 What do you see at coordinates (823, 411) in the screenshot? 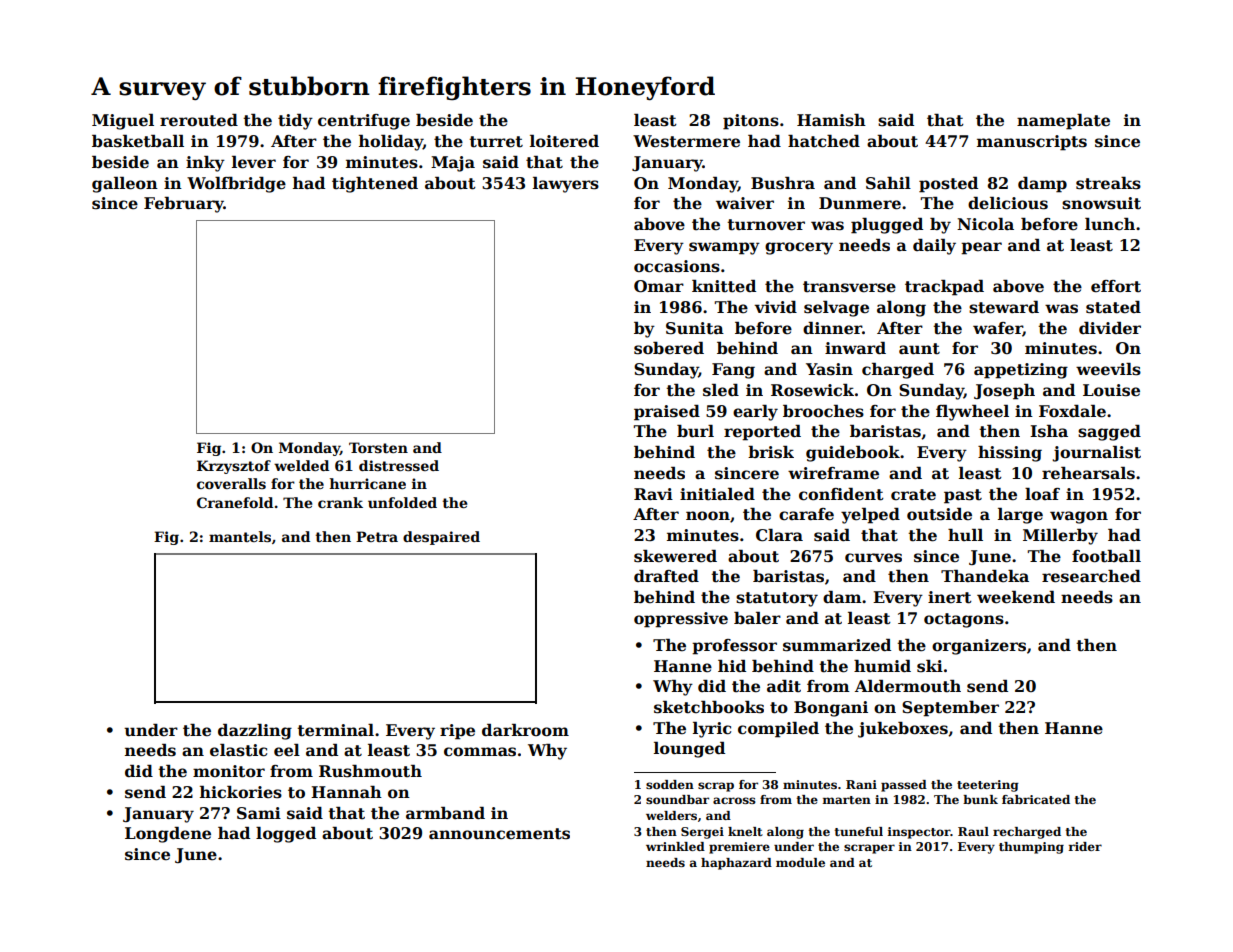
I see `brooches` at bounding box center [823, 411].
